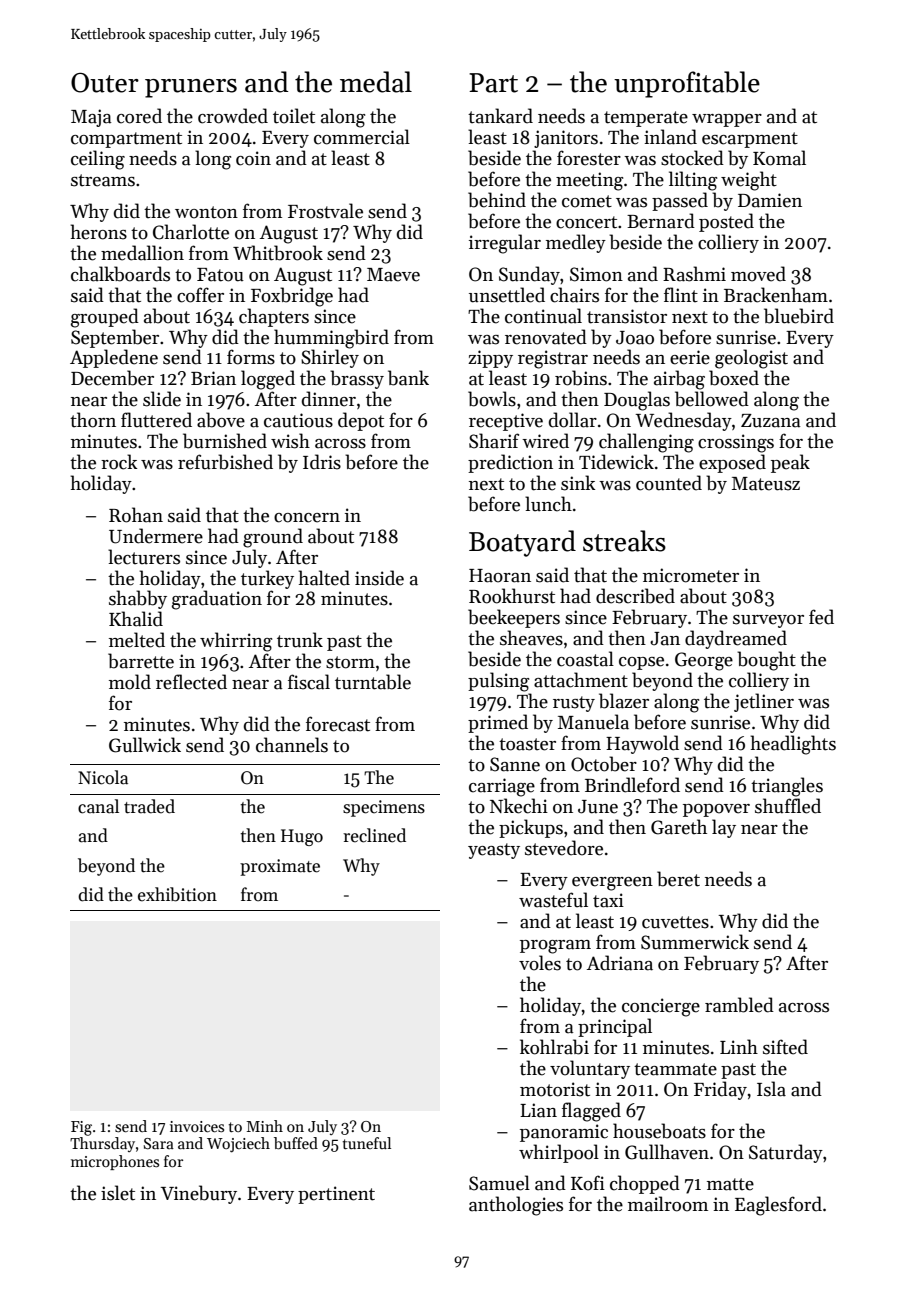 The image size is (908, 1316). I want to click on Outer, so click(105, 83).
